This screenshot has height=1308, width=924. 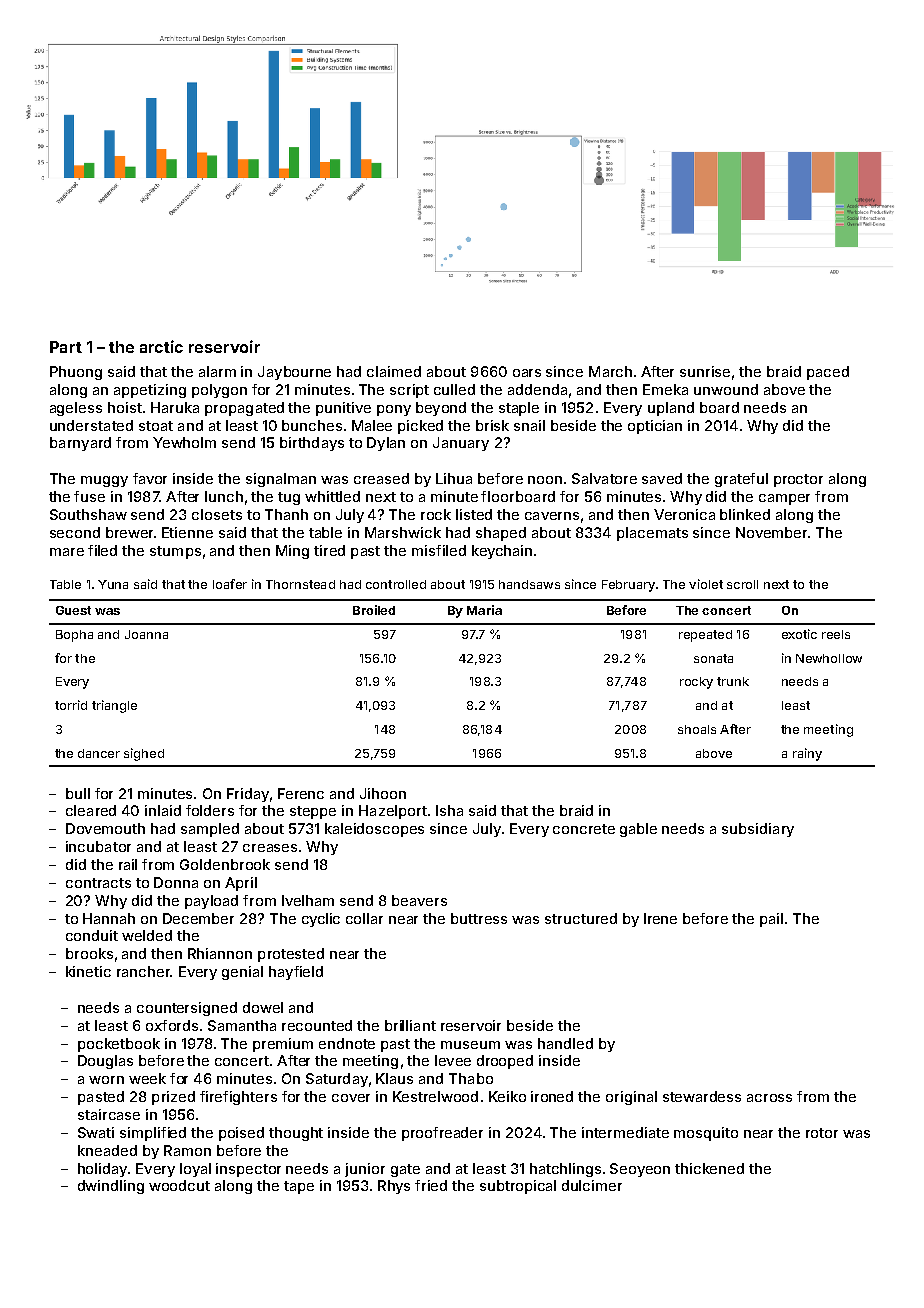 I want to click on reels, so click(x=836, y=634).
